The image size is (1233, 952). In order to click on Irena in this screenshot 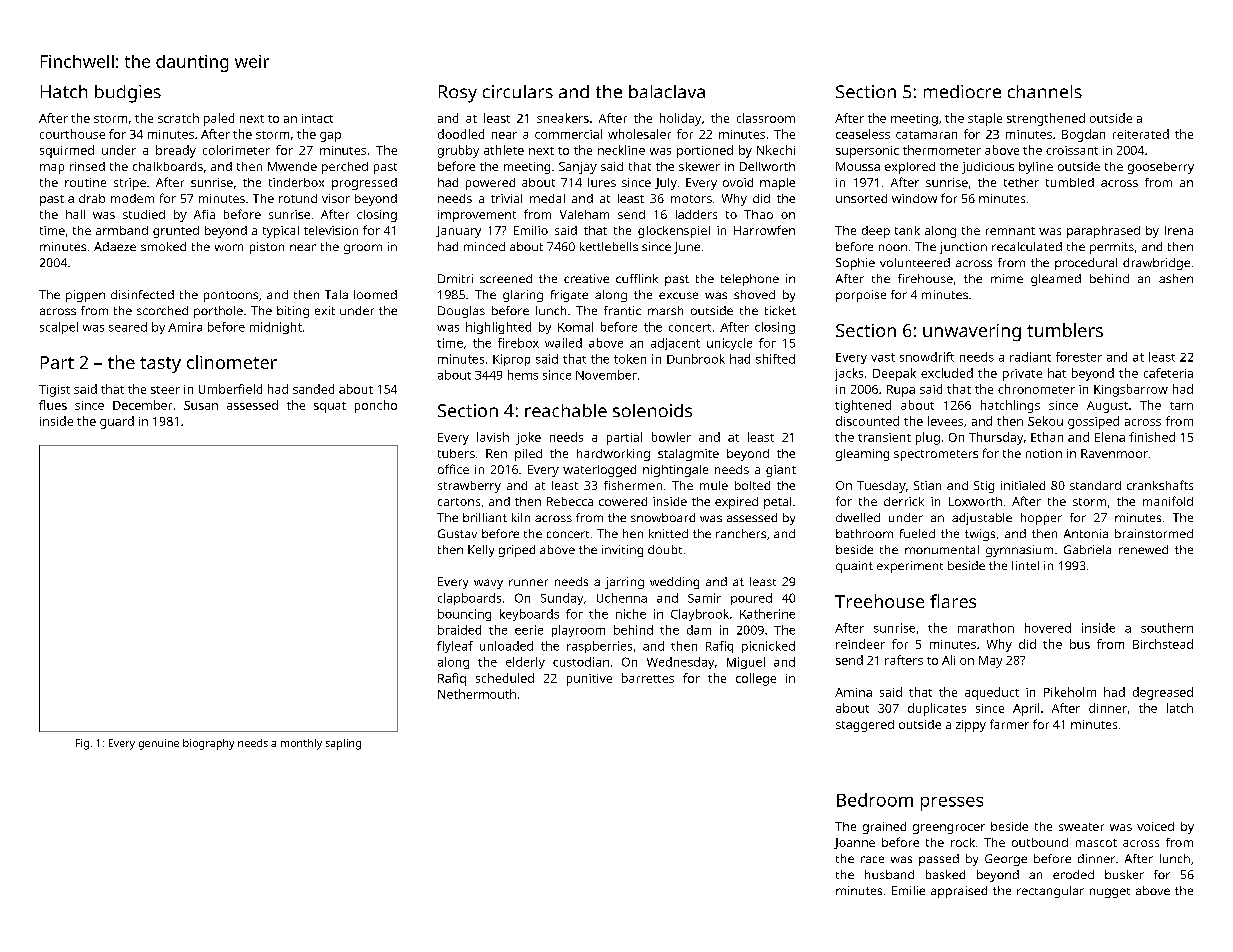, I will do `click(1179, 230)`.
